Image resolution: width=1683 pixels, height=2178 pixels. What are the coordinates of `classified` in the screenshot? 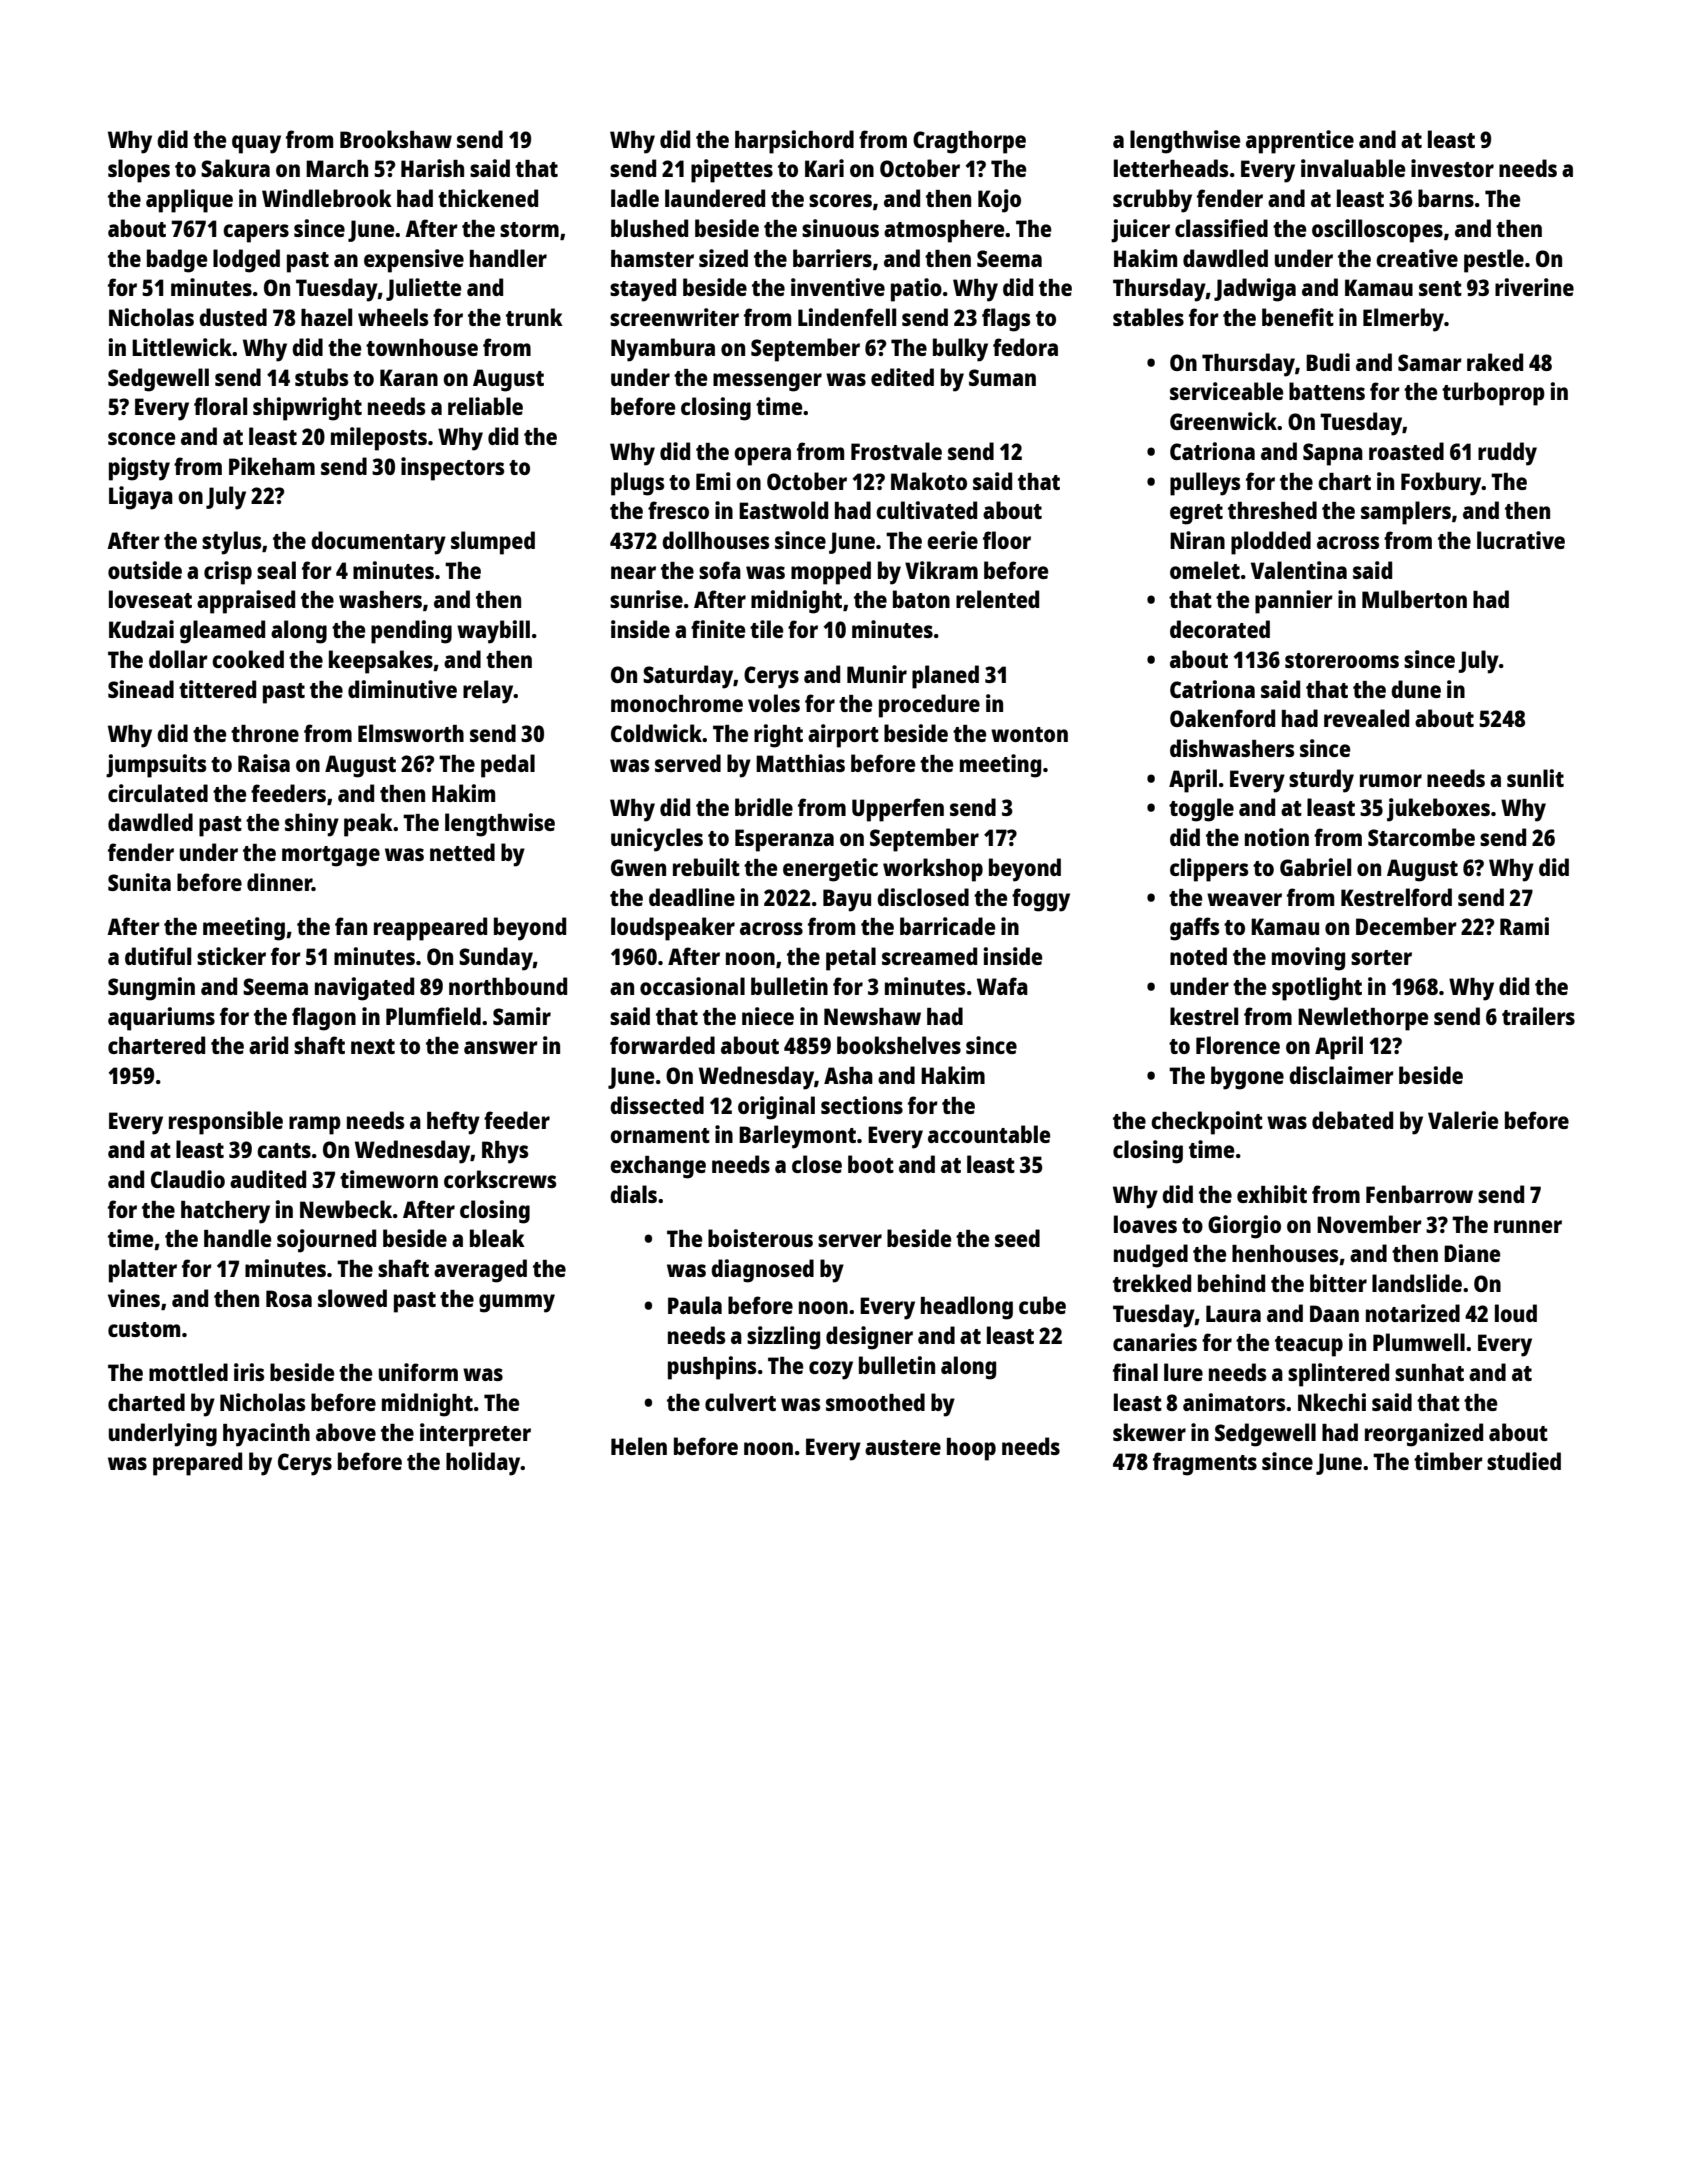 It's located at (1221, 228).
